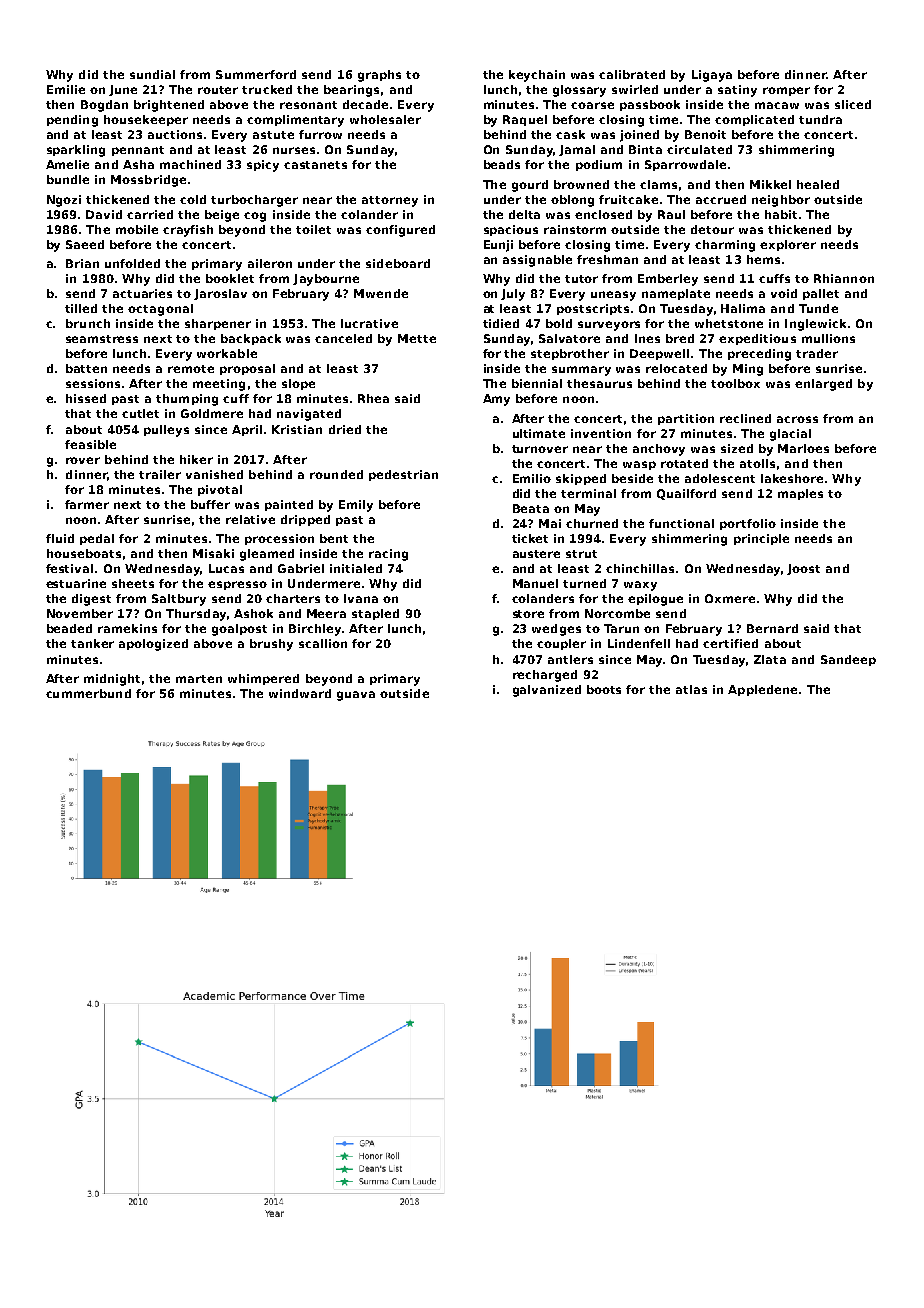 The width and height of the screenshot is (924, 1308). Describe the element at coordinates (770, 659) in the screenshot. I see `Zlata` at that location.
